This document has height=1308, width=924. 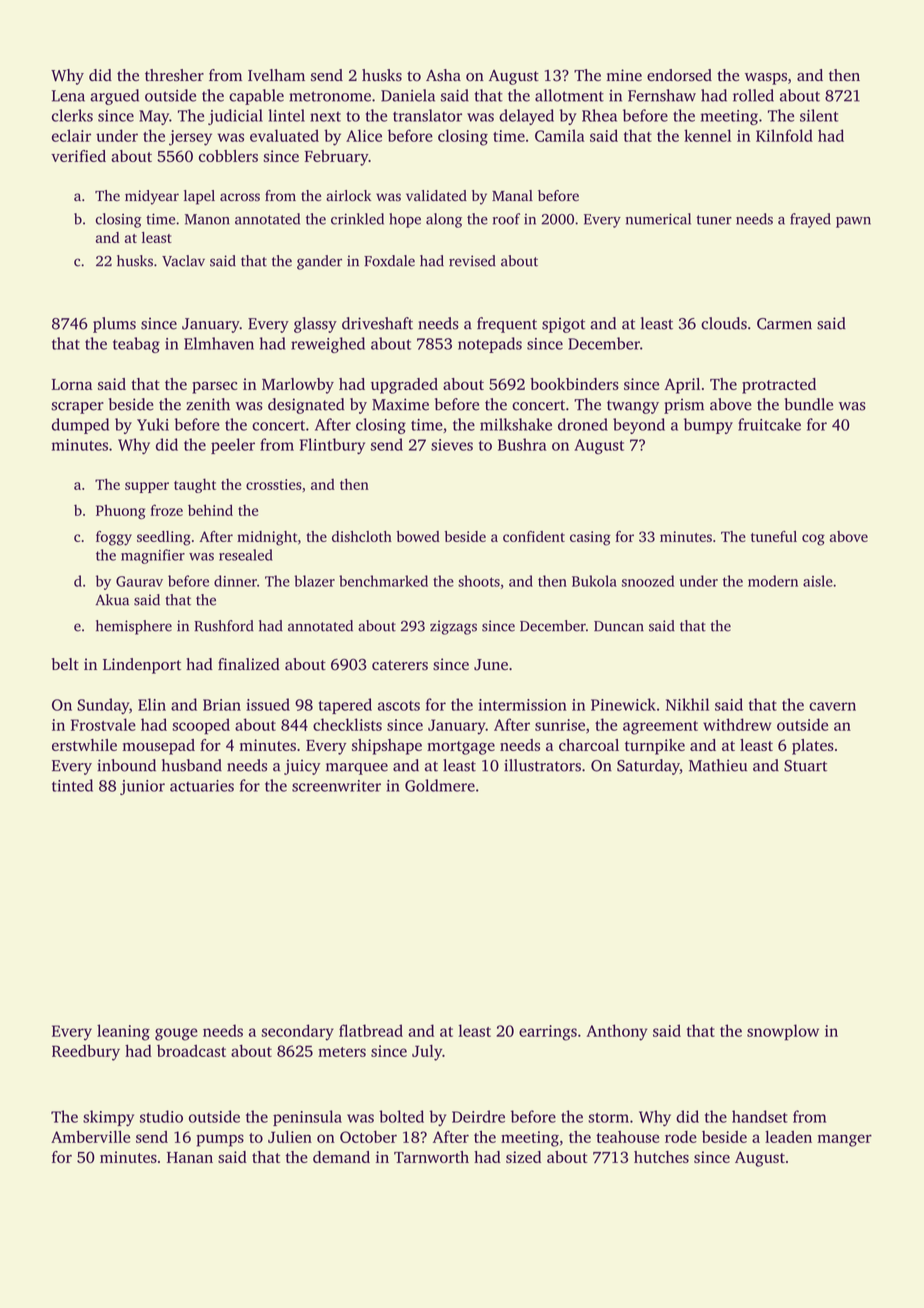 What do you see at coordinates (86, 1052) in the document?
I see `Reedbury` at bounding box center [86, 1052].
